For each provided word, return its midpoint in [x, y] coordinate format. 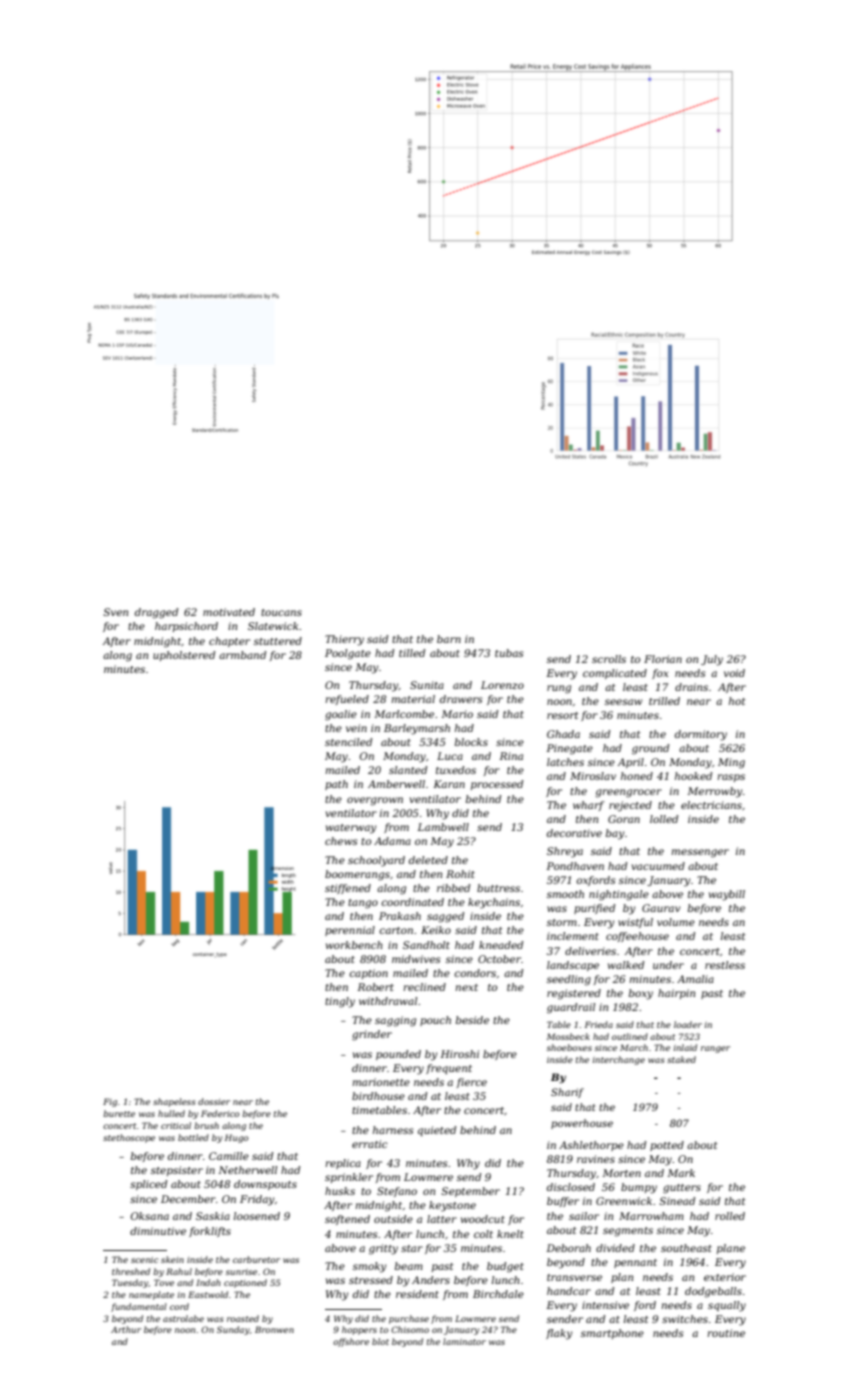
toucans [281, 612]
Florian [663, 659]
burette [119, 1113]
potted [667, 1146]
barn [449, 639]
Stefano [397, 1192]
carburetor [256, 1259]
